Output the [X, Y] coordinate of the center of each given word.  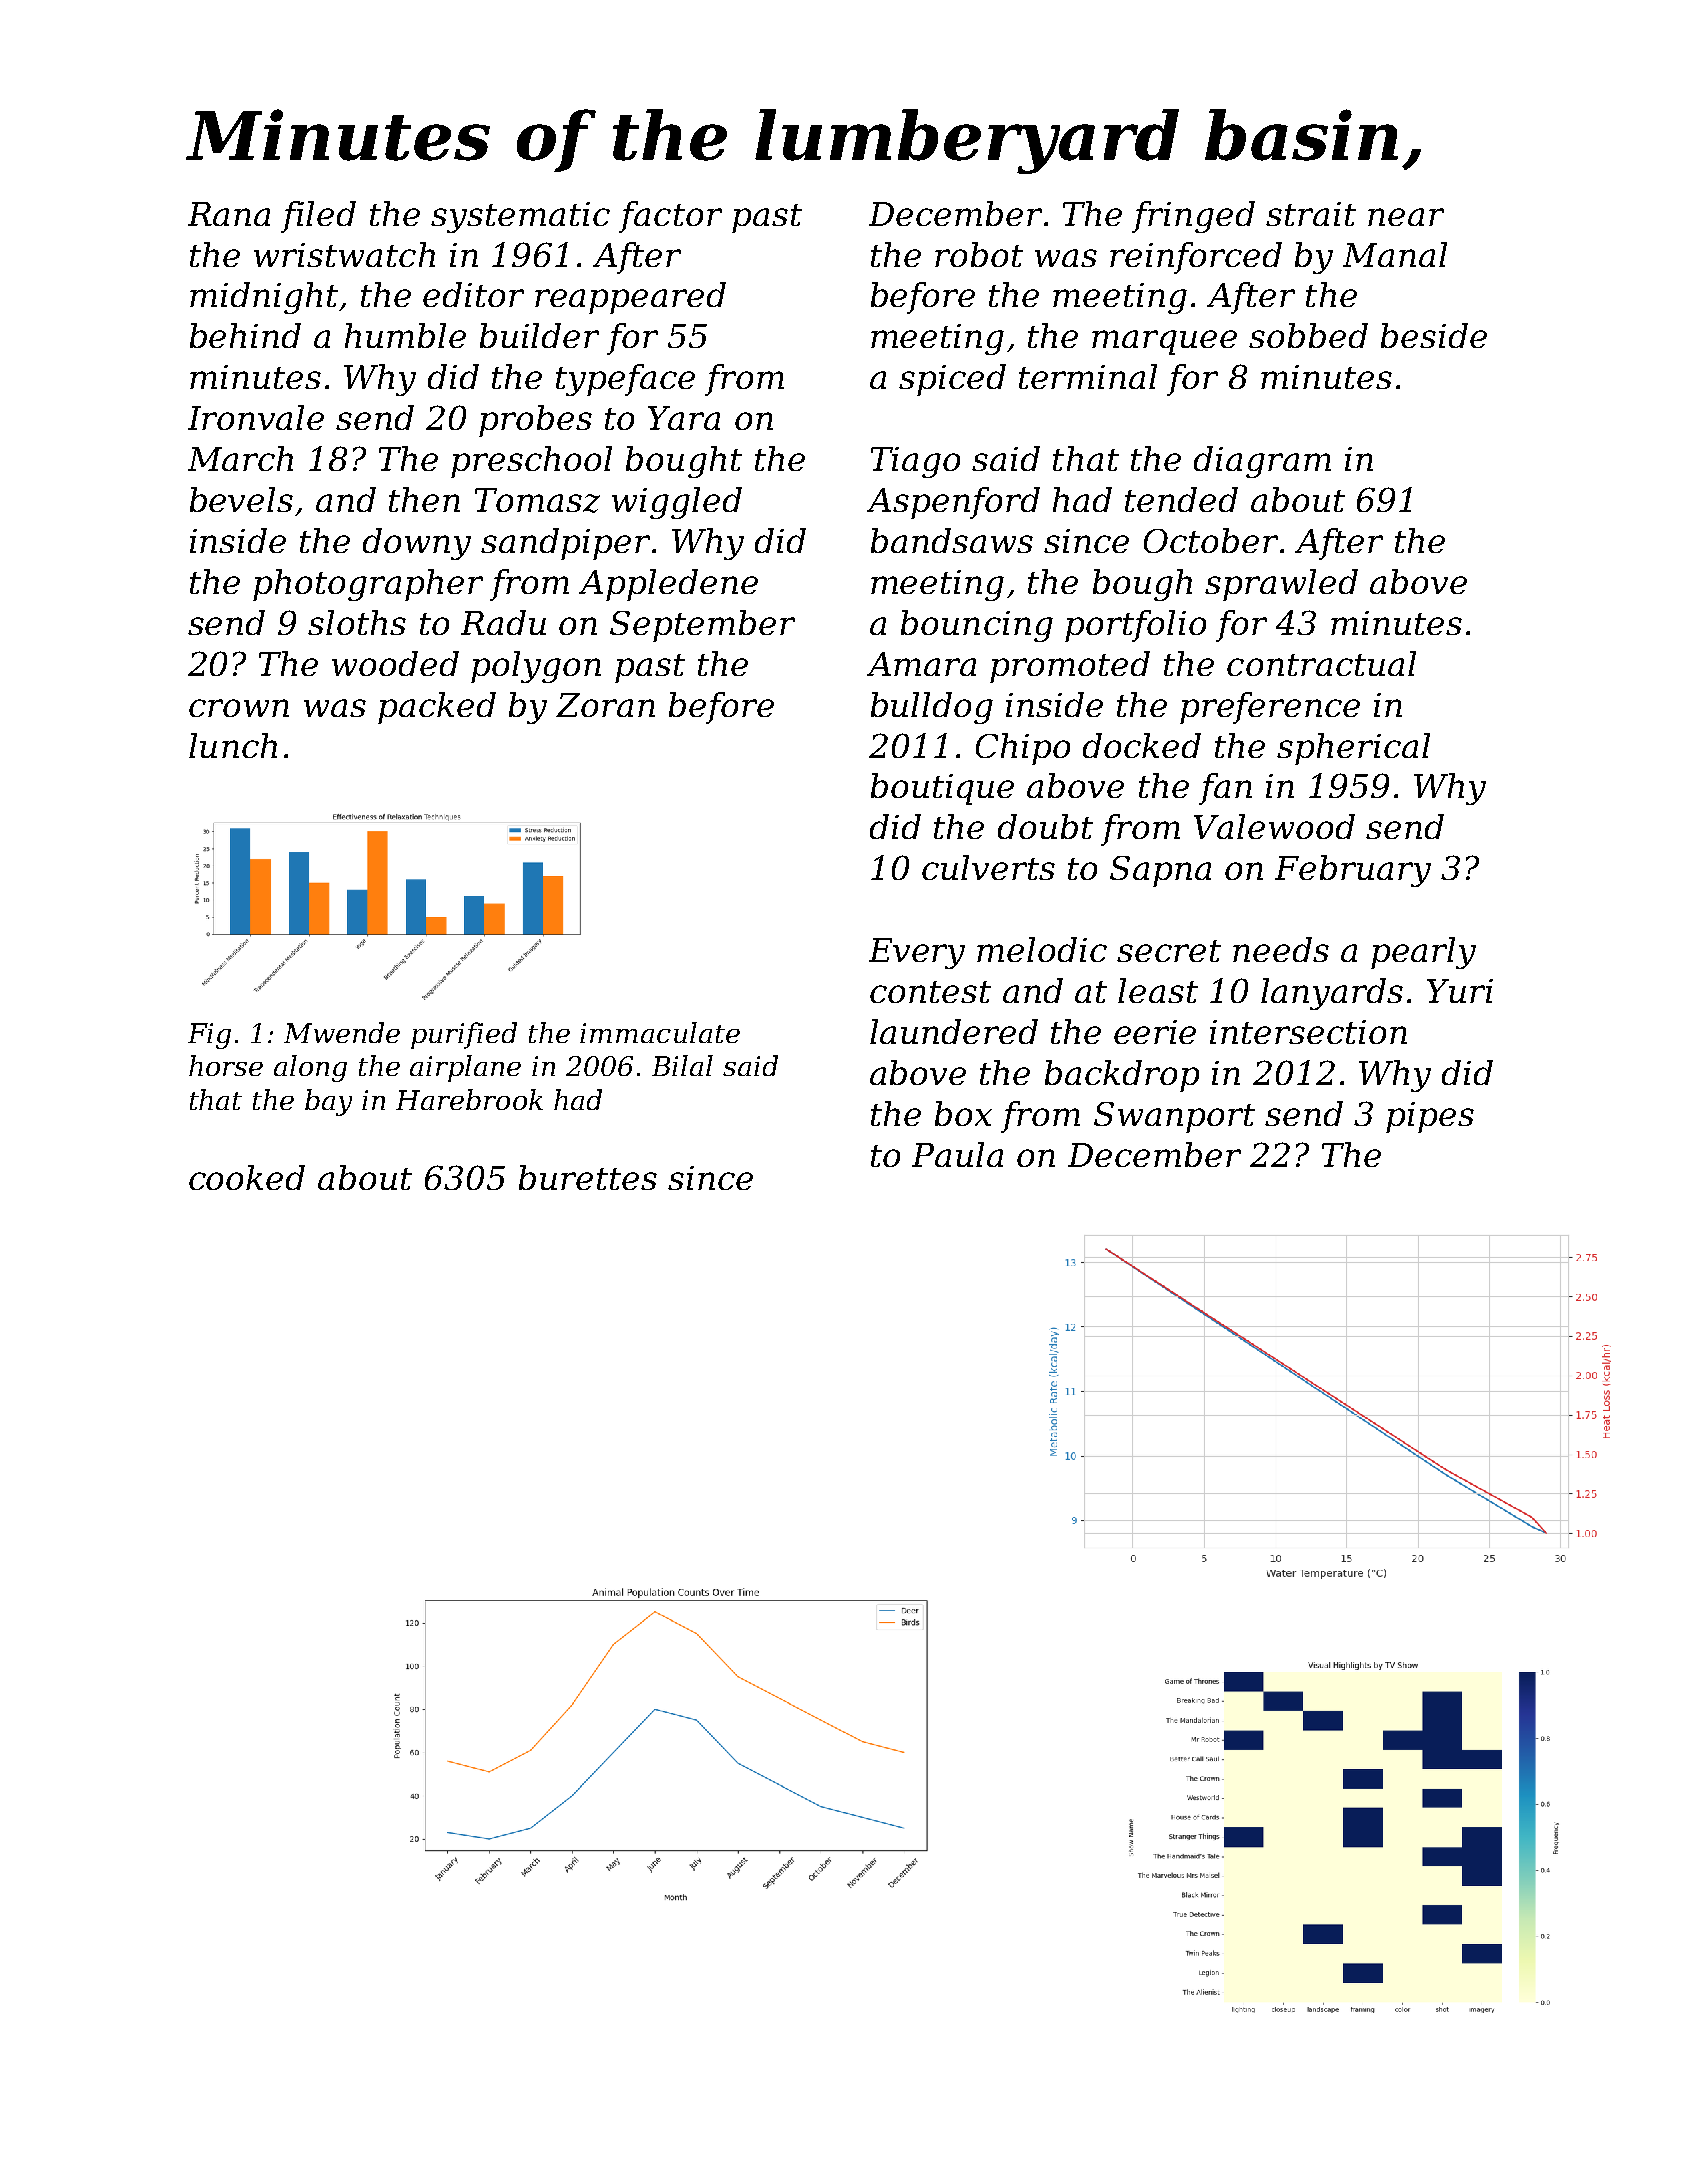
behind [245, 335]
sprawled [1281, 585]
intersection [1308, 1032]
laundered [954, 1031]
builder [539, 335]
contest [930, 992]
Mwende [342, 1032]
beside [1434, 335]
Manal [1395, 254]
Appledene [668, 585]
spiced [952, 380]
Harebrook [469, 1099]
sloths [357, 622]
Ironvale [256, 417]
